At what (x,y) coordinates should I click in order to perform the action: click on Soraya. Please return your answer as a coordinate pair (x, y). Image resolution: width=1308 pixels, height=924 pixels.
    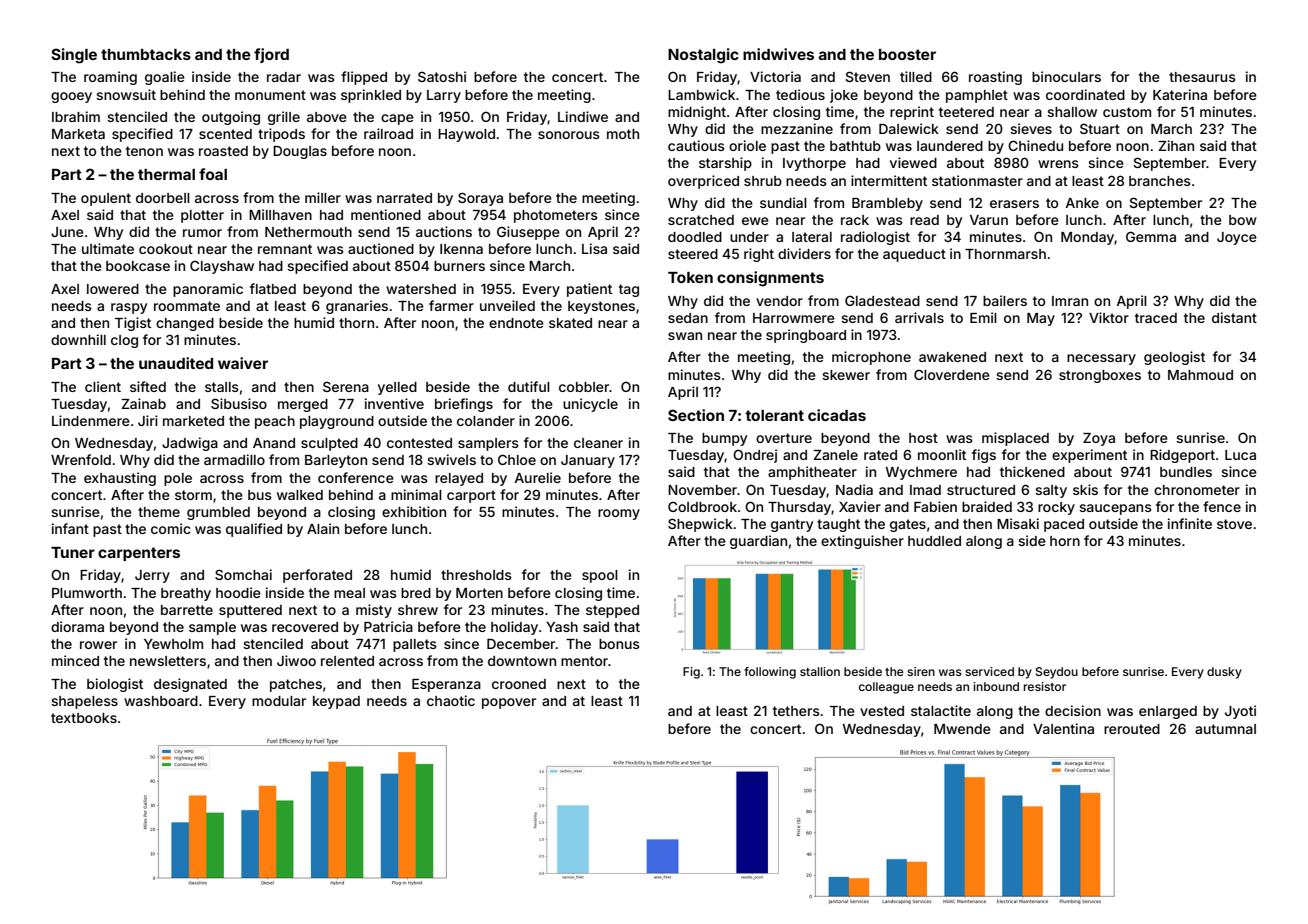
    Looking at the image, I should click on (480, 199).
